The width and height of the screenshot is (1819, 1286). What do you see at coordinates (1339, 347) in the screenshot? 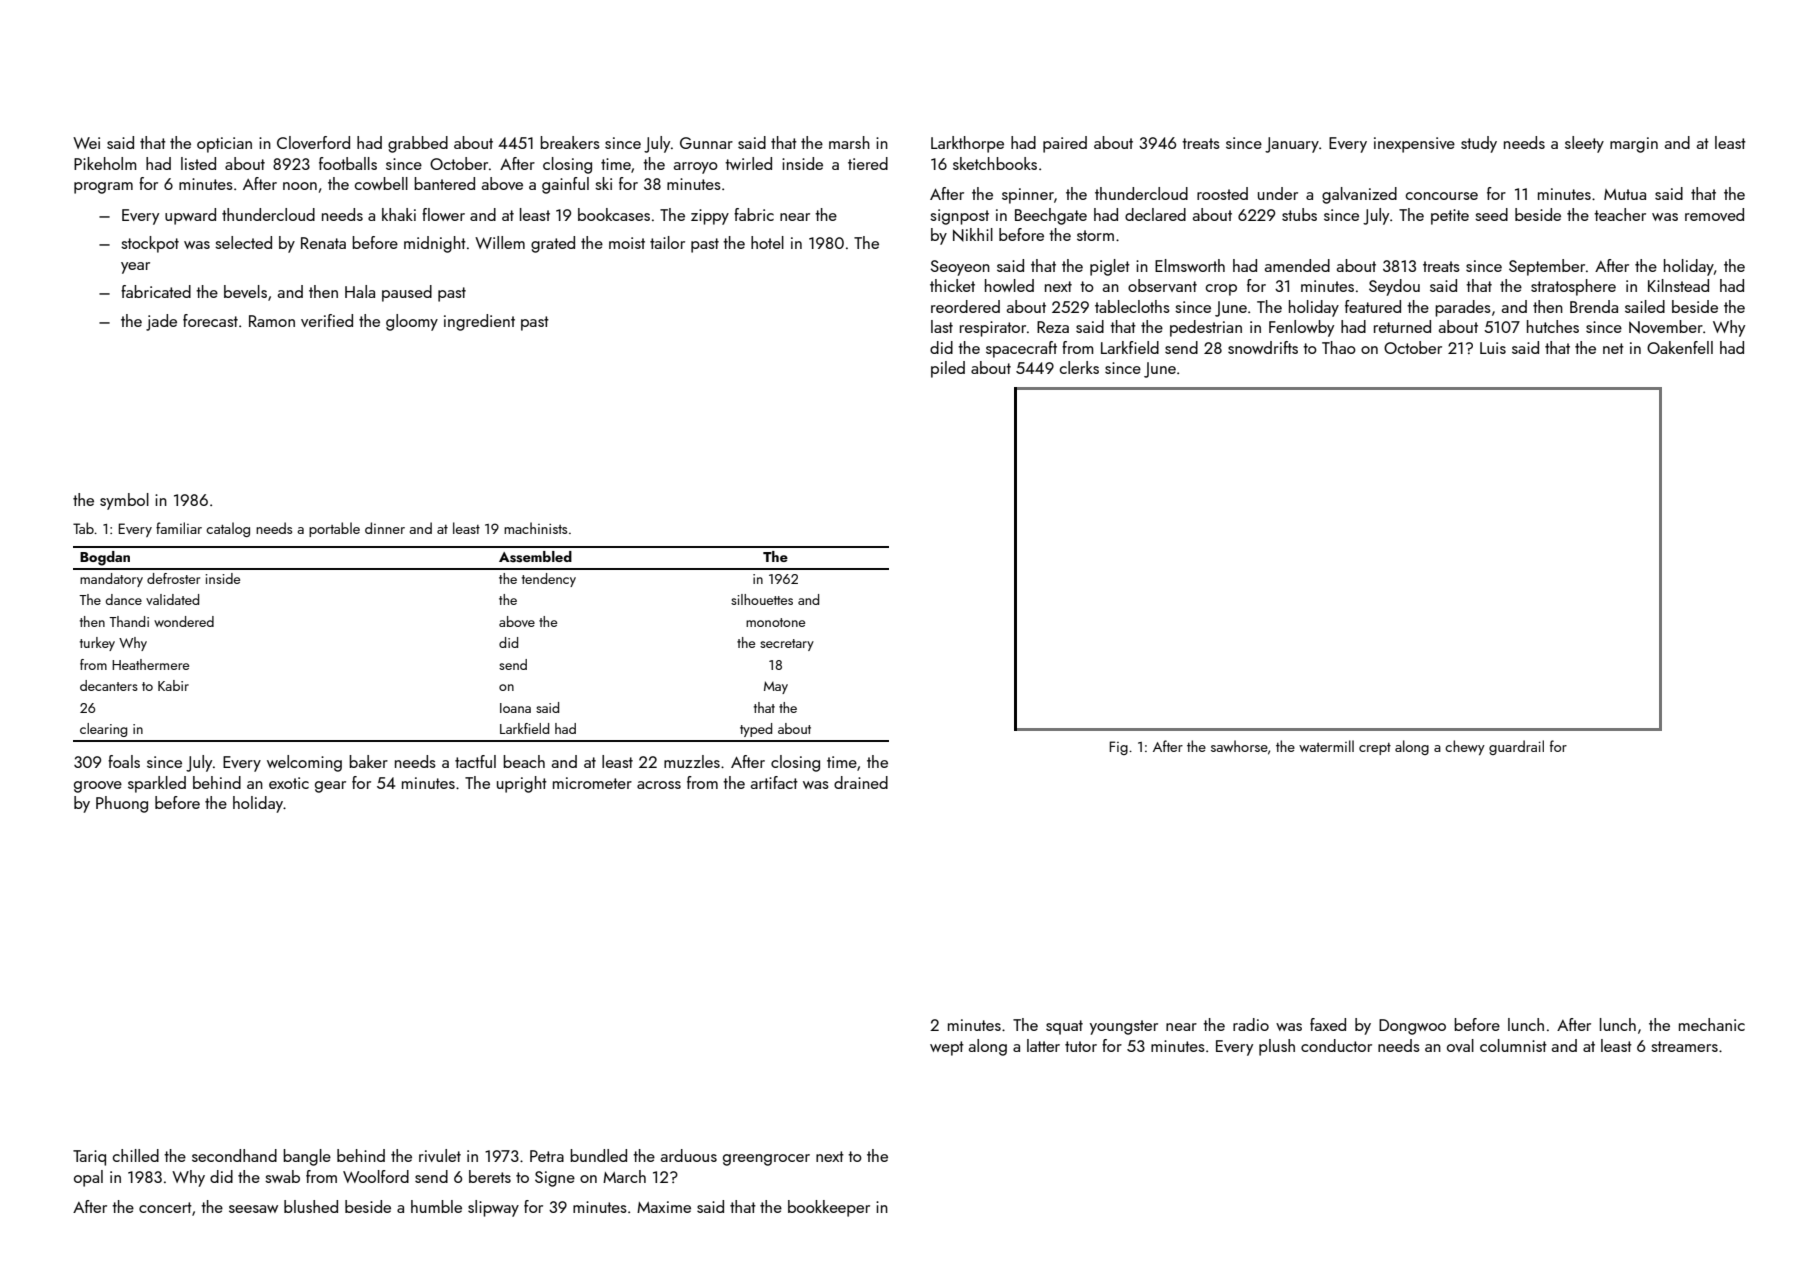
I see `Thao` at bounding box center [1339, 347].
